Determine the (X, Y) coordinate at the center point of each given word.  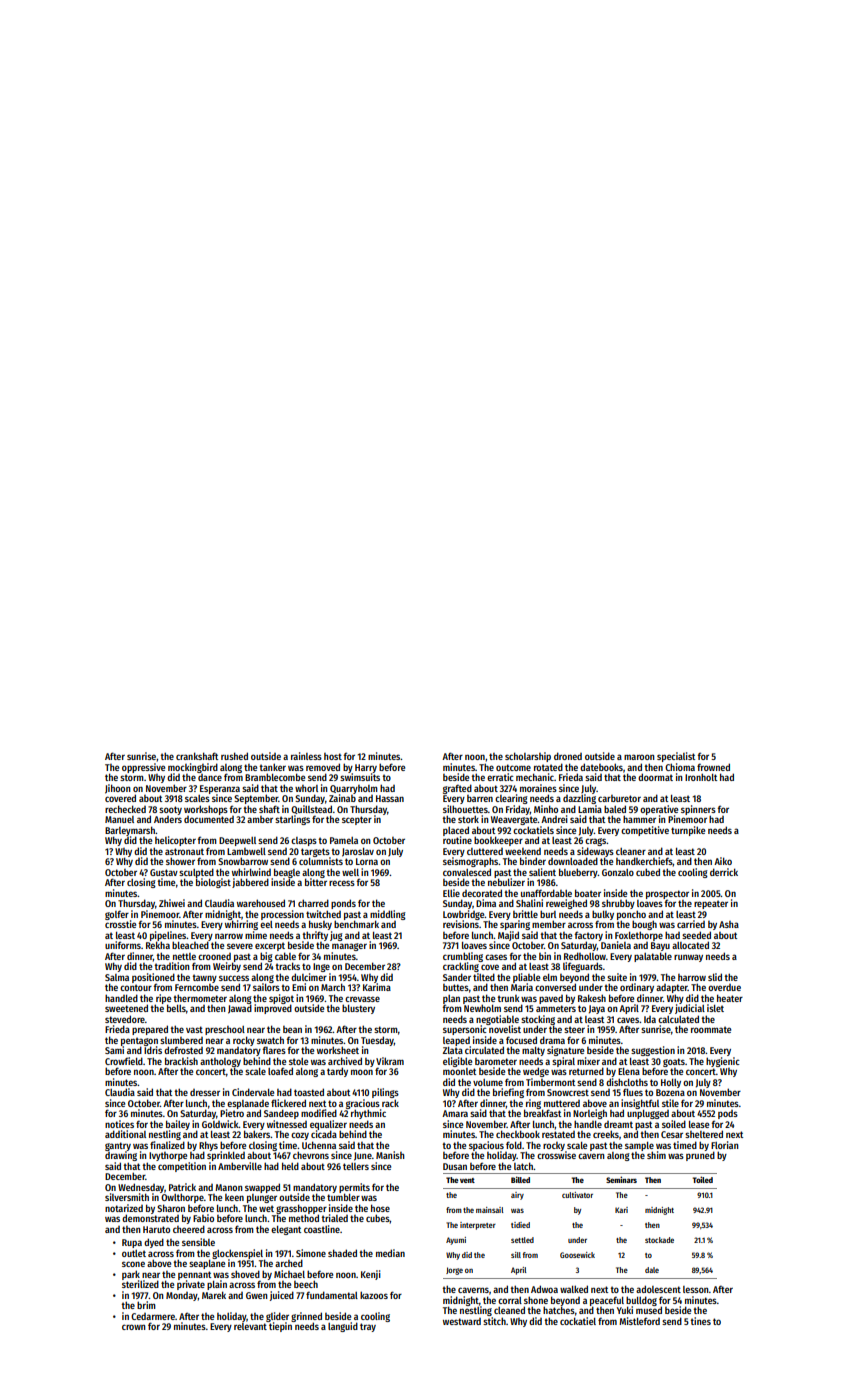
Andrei (554, 819)
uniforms (123, 945)
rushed (234, 756)
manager (349, 947)
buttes (456, 987)
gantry (118, 1146)
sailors (266, 987)
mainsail (490, 1210)
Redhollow (585, 956)
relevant (250, 1326)
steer (574, 1029)
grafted (457, 789)
